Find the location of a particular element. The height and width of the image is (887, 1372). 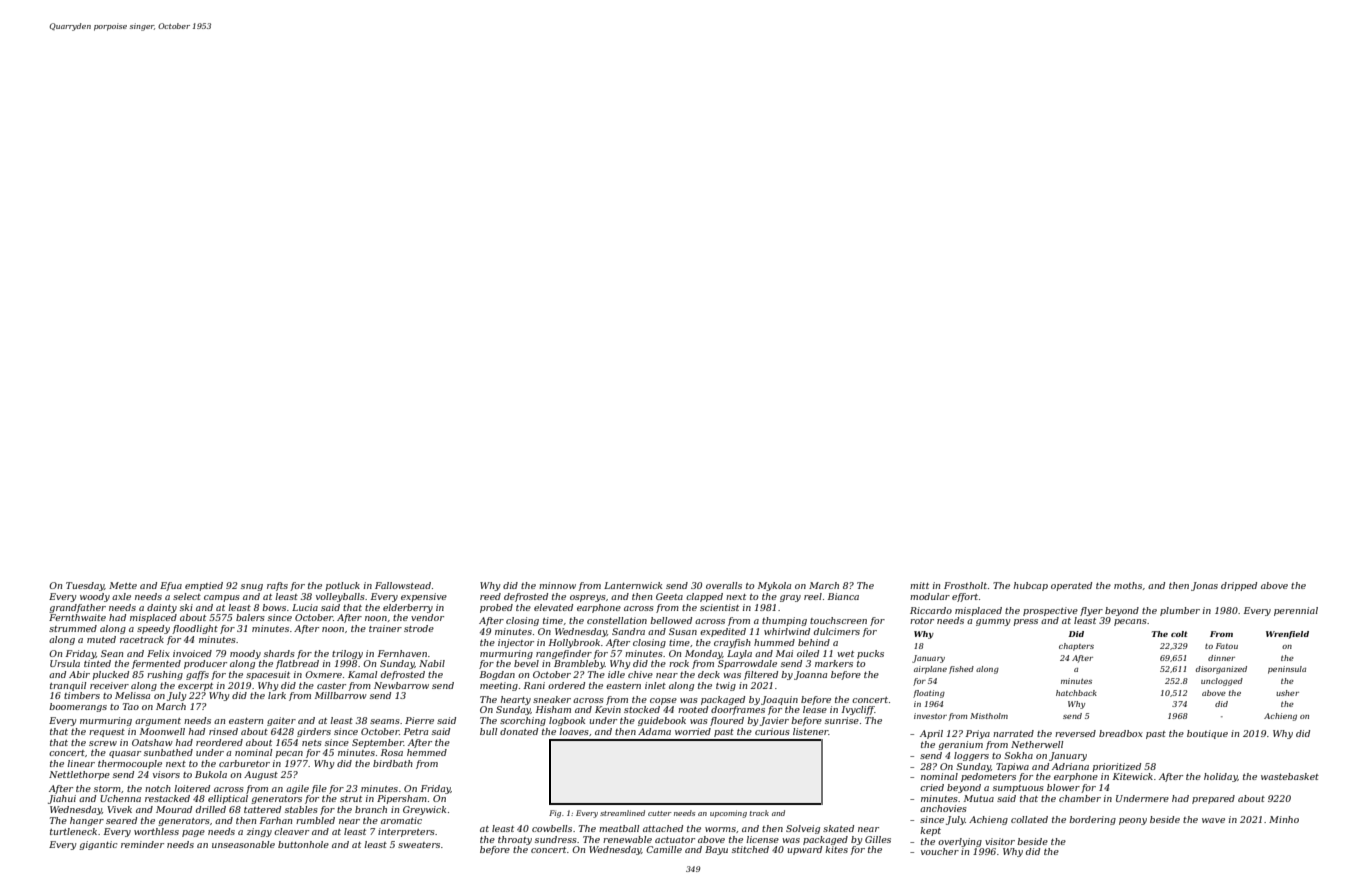

Lanternwick is located at coordinates (633, 585).
